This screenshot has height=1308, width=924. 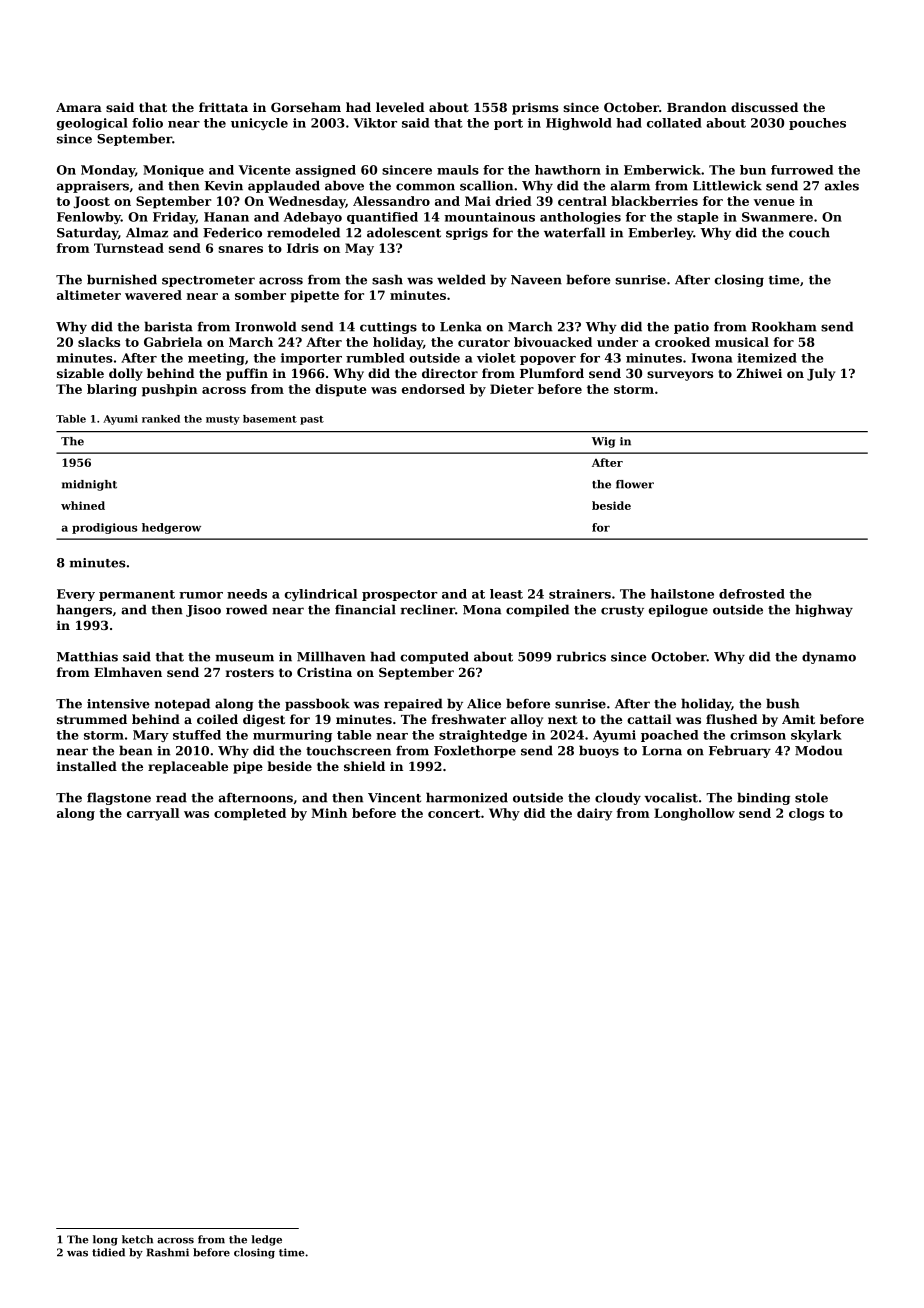 What do you see at coordinates (137, 595) in the screenshot?
I see `permanent` at bounding box center [137, 595].
